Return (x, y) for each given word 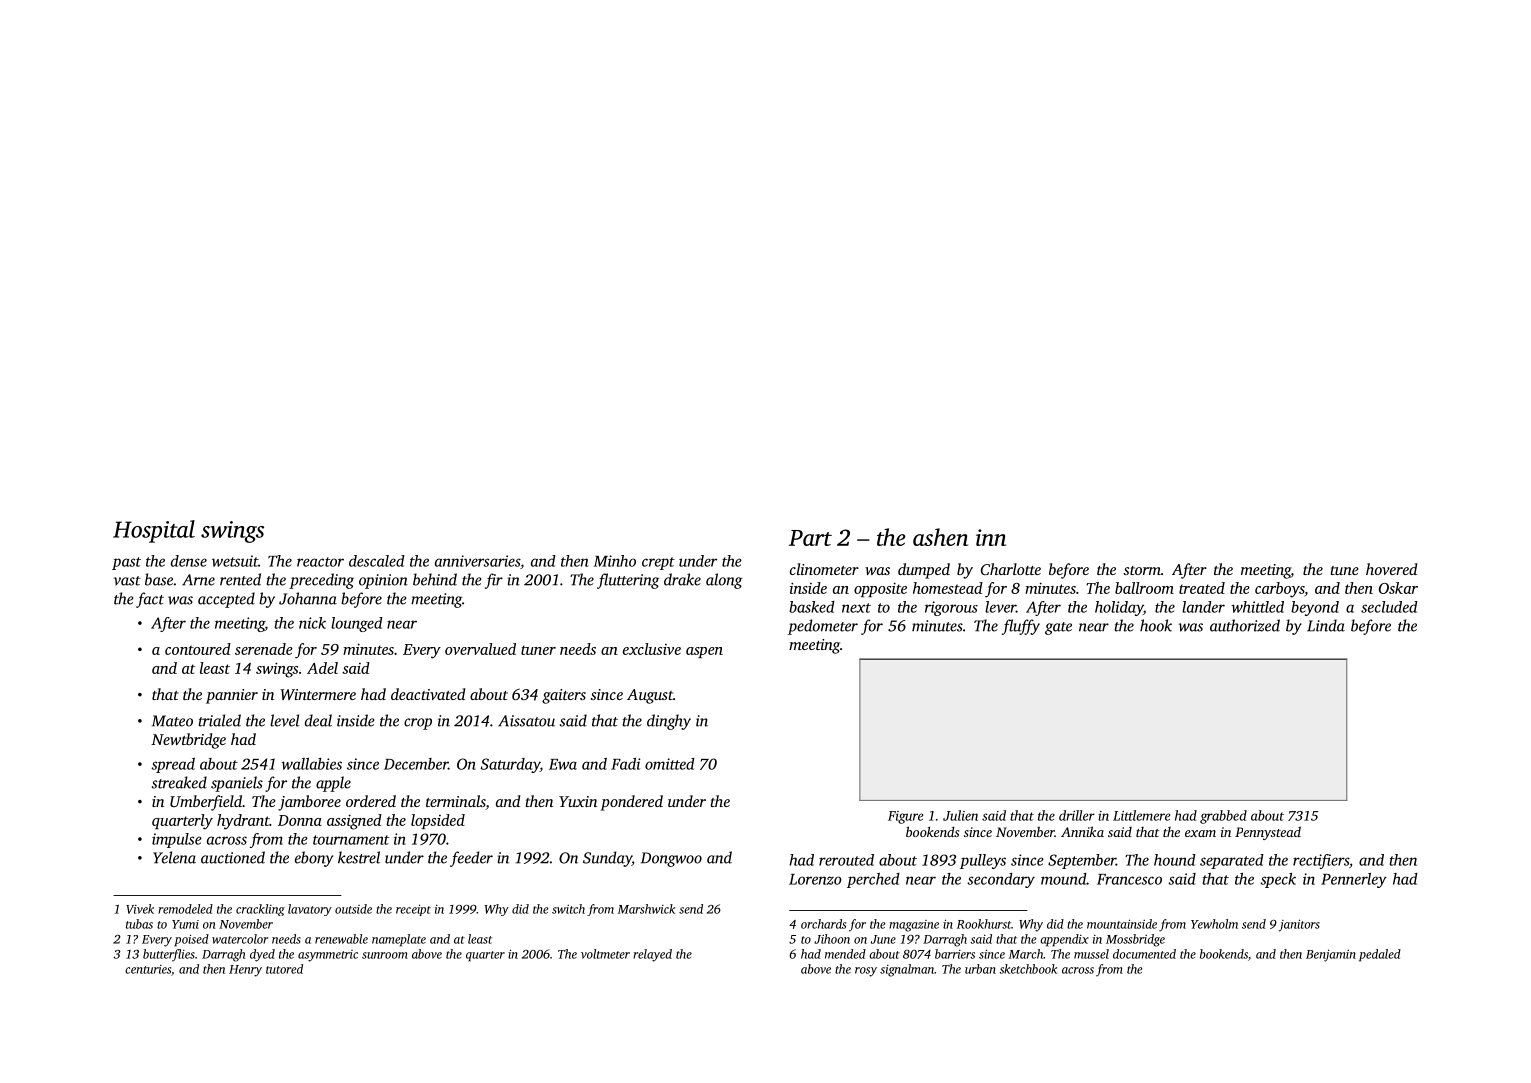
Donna (300, 820)
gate (1058, 628)
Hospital (154, 531)
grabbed (1223, 817)
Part (810, 538)
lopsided (438, 821)
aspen (704, 652)
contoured (198, 649)
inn (991, 537)
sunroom (385, 955)
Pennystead (1268, 833)
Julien (960, 815)
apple (333, 784)
